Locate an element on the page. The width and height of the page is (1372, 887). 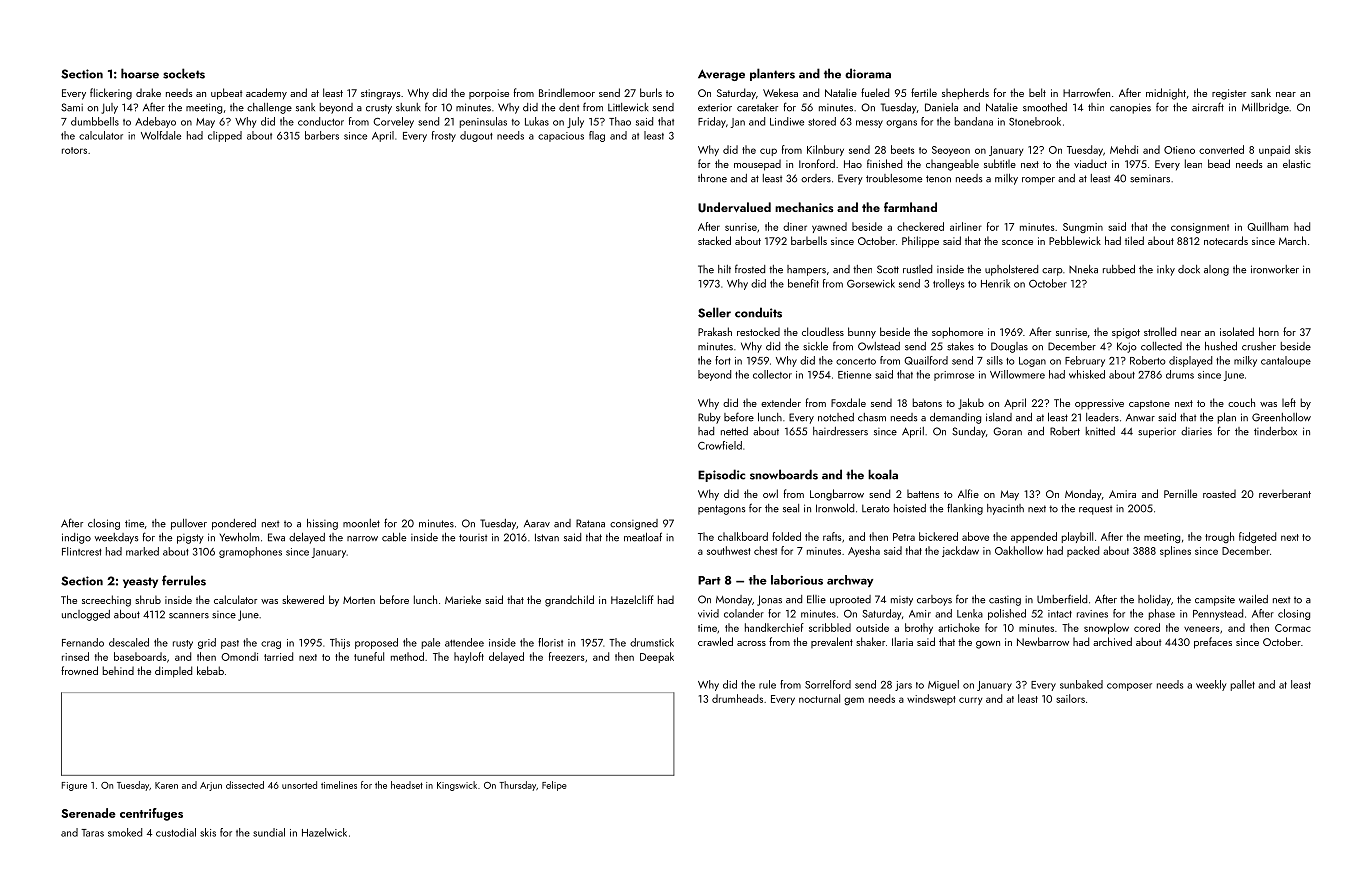
March is located at coordinates (1292, 240).
